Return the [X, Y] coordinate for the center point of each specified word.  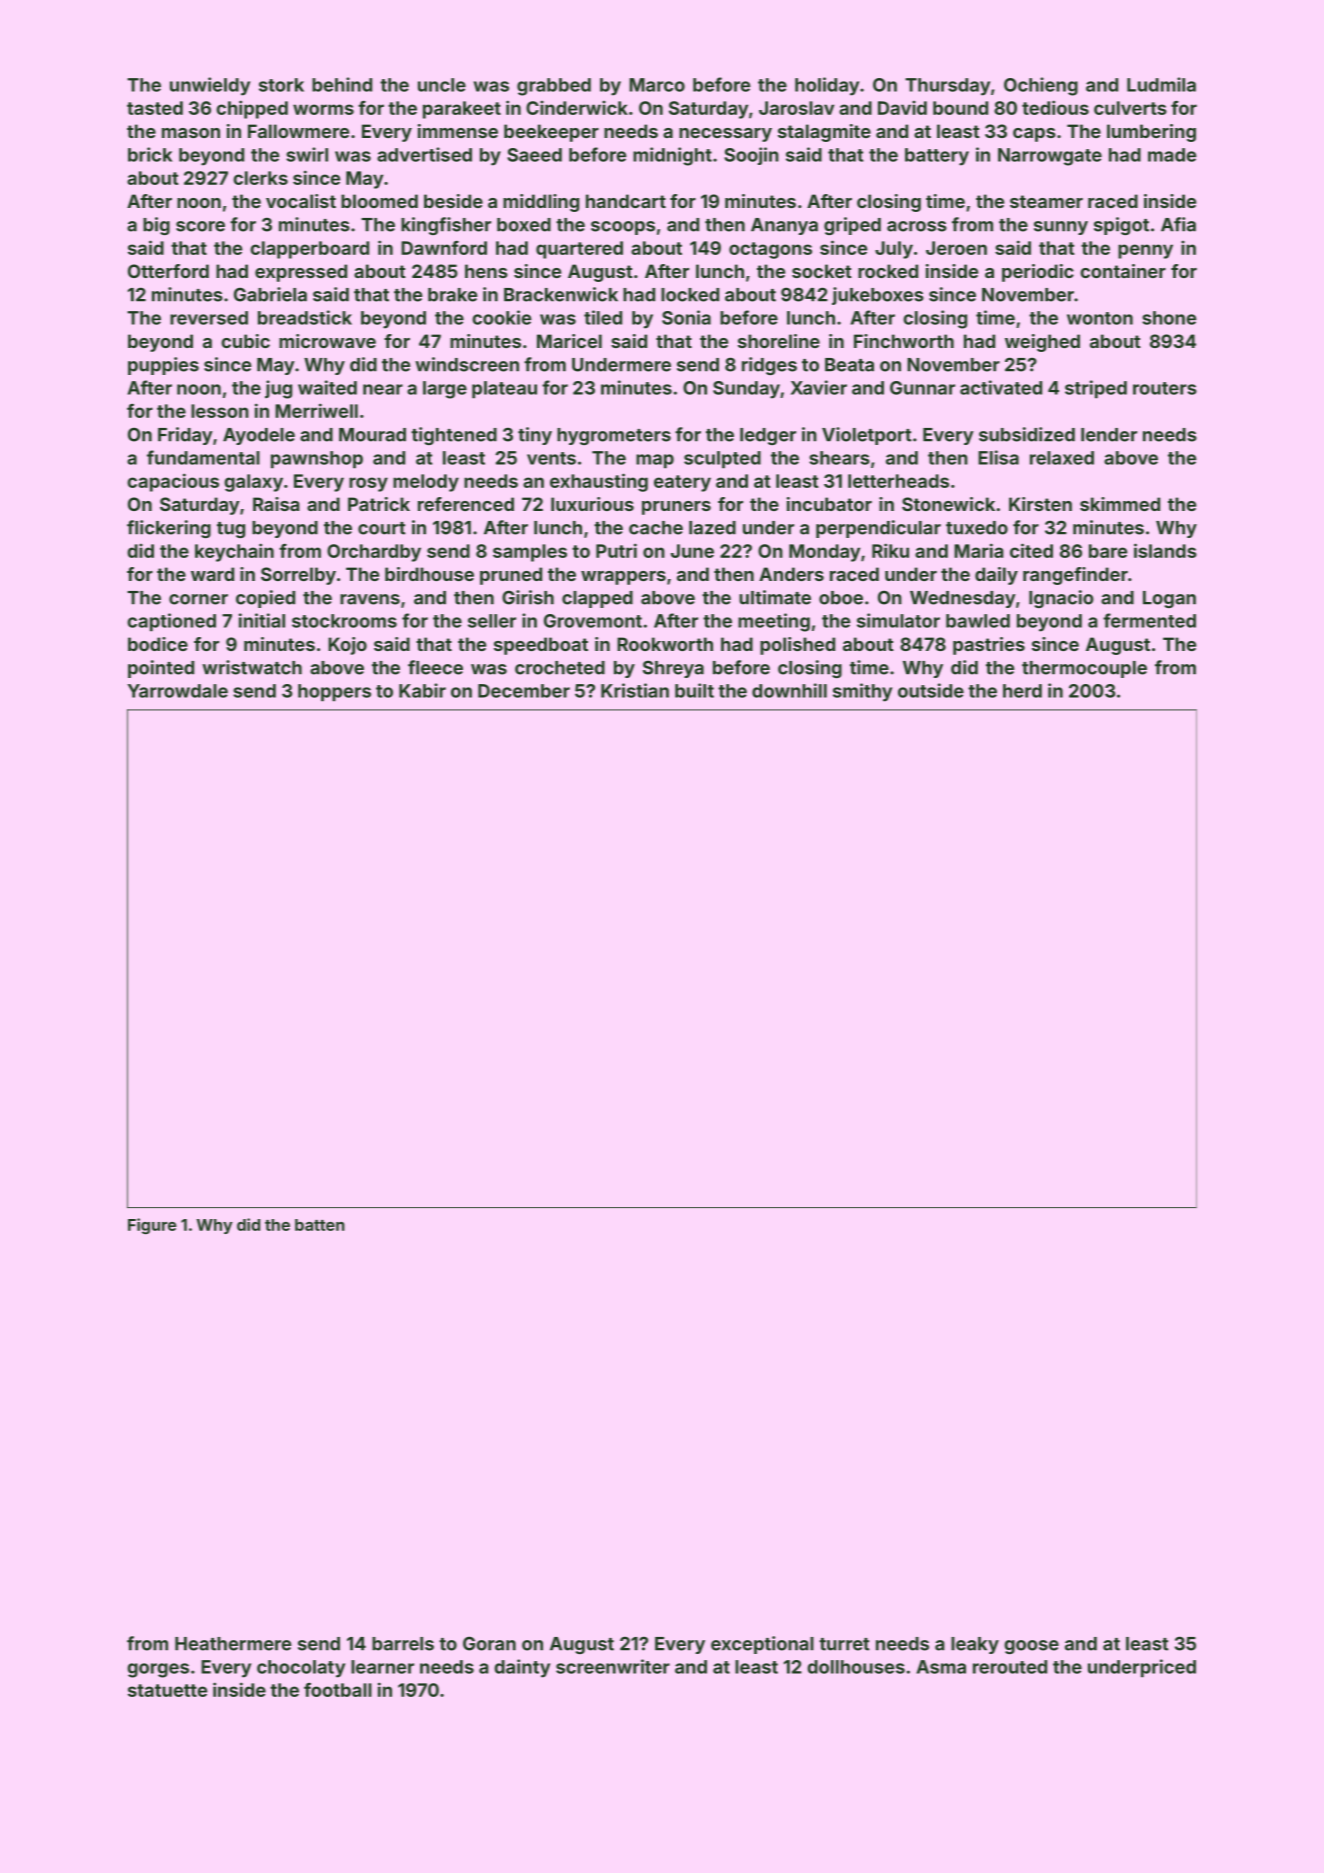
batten [320, 1225]
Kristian [635, 690]
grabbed [554, 87]
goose [1031, 1647]
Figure [152, 1226]
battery [937, 157]
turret [844, 1644]
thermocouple [1084, 669]
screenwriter [613, 1666]
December [524, 691]
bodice [158, 644]
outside [931, 690]
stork [281, 85]
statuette [167, 1690]
